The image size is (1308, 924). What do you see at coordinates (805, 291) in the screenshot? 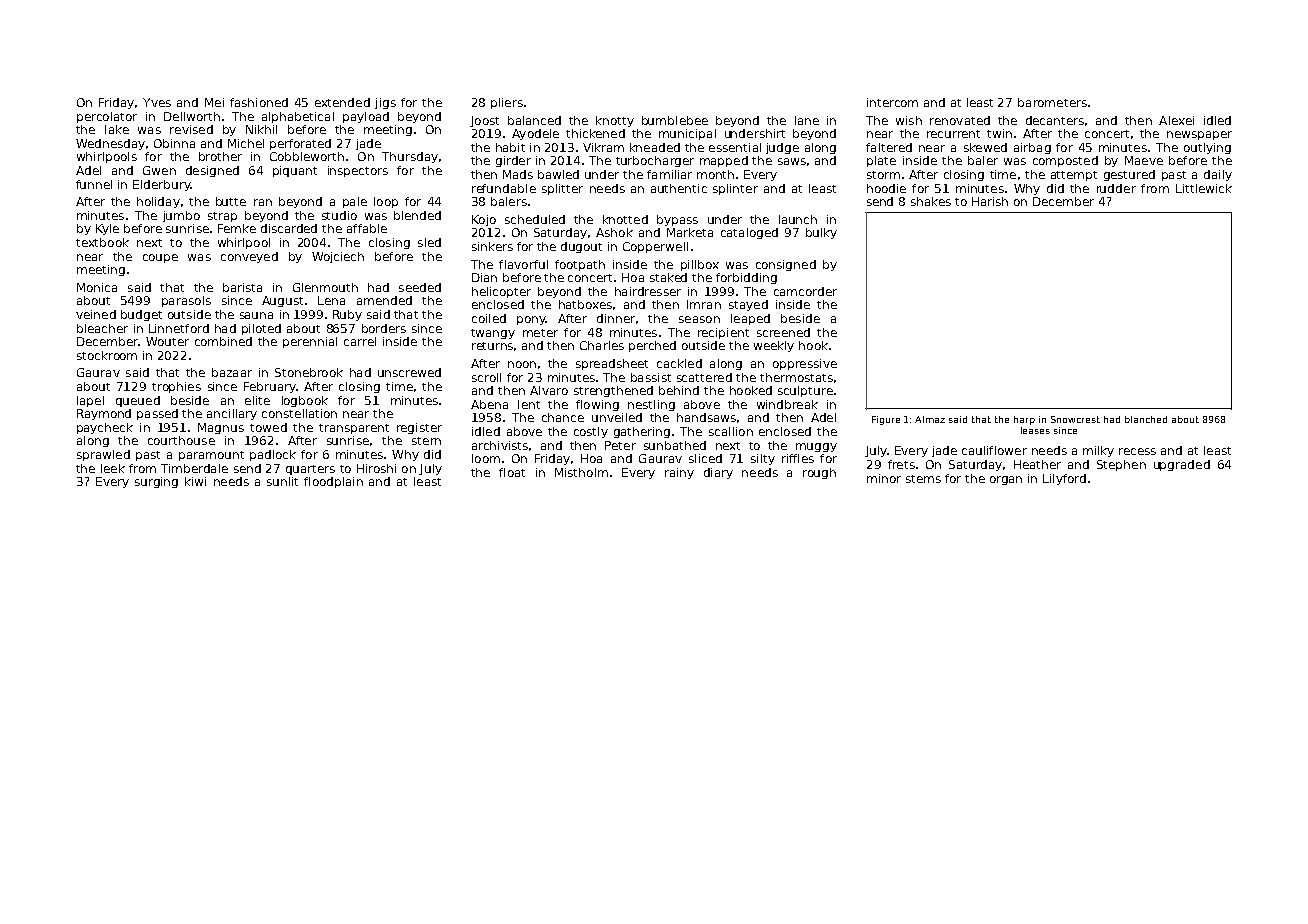
I see `camcorder` at bounding box center [805, 291].
